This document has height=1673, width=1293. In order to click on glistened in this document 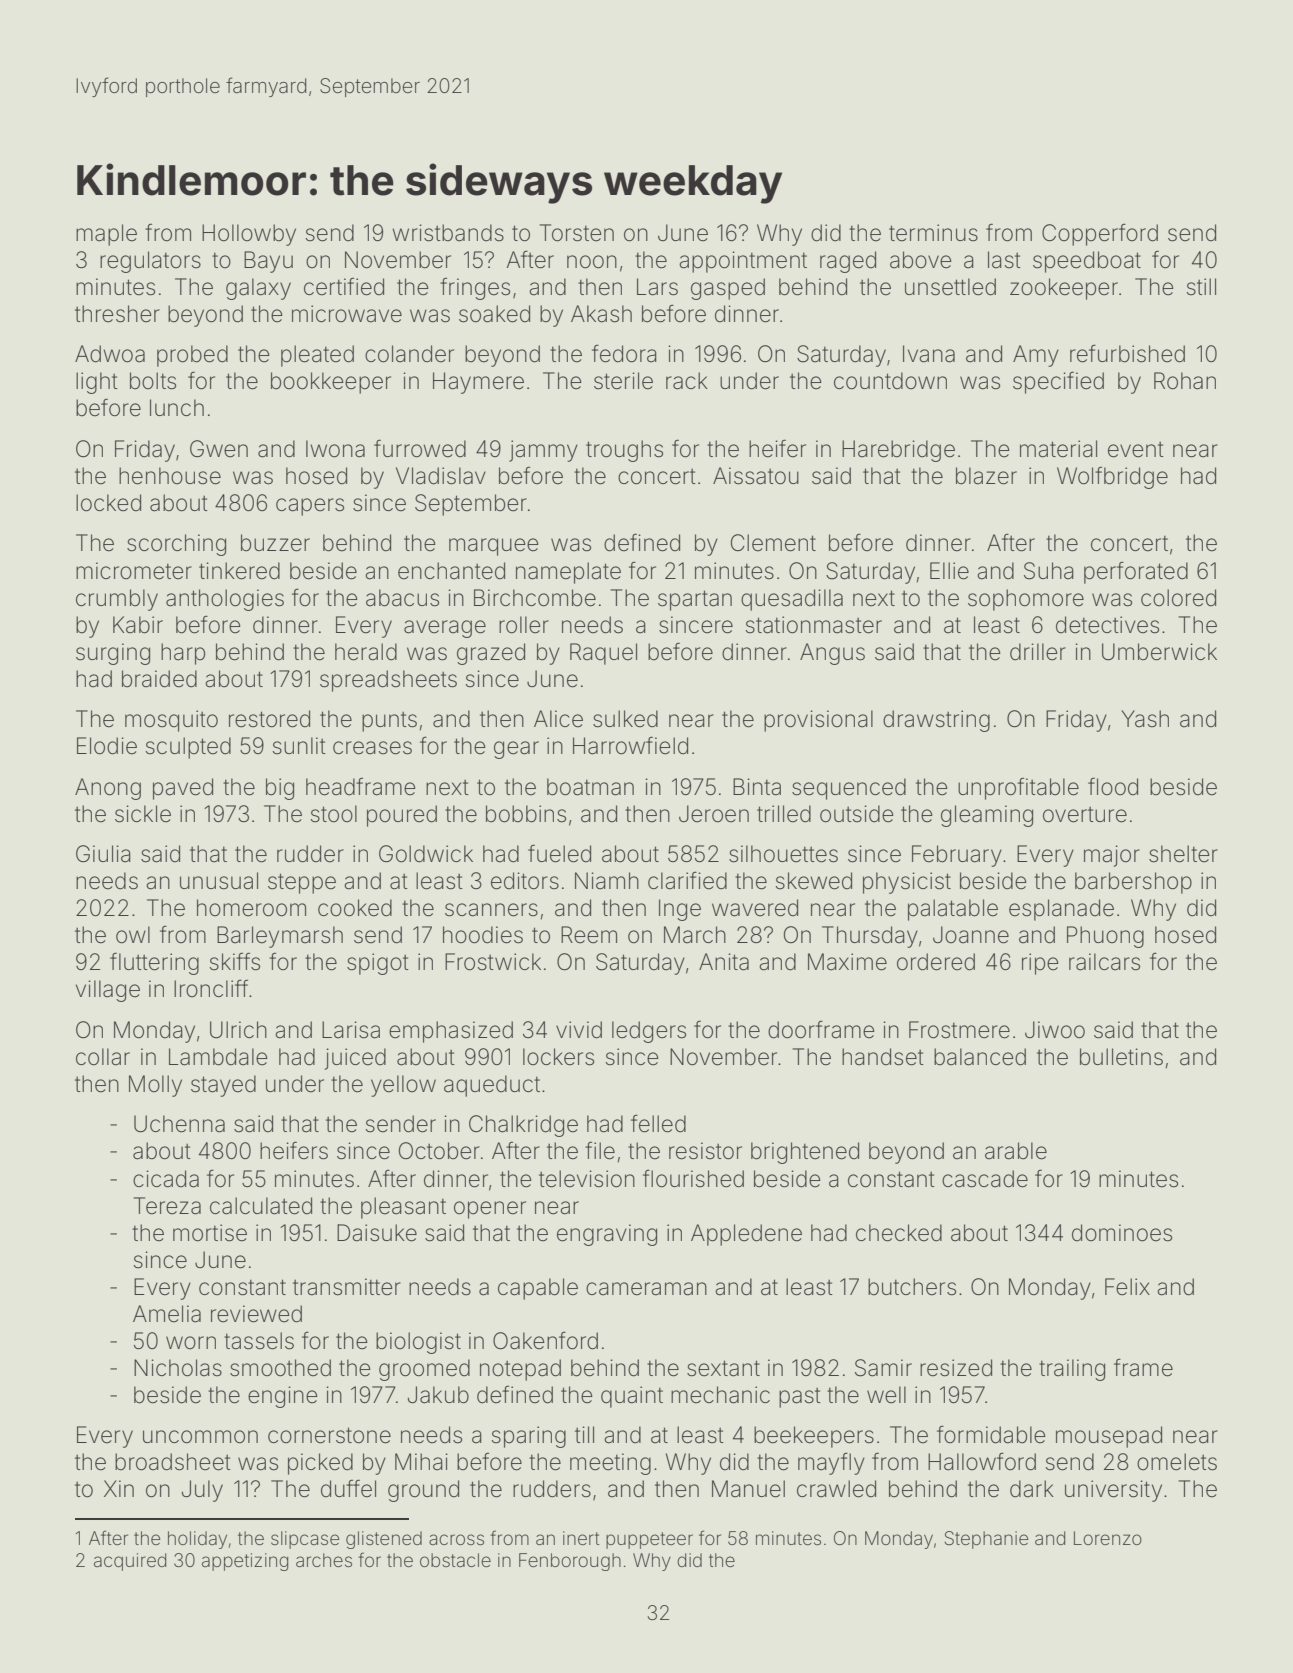, I will do `click(384, 1540)`.
